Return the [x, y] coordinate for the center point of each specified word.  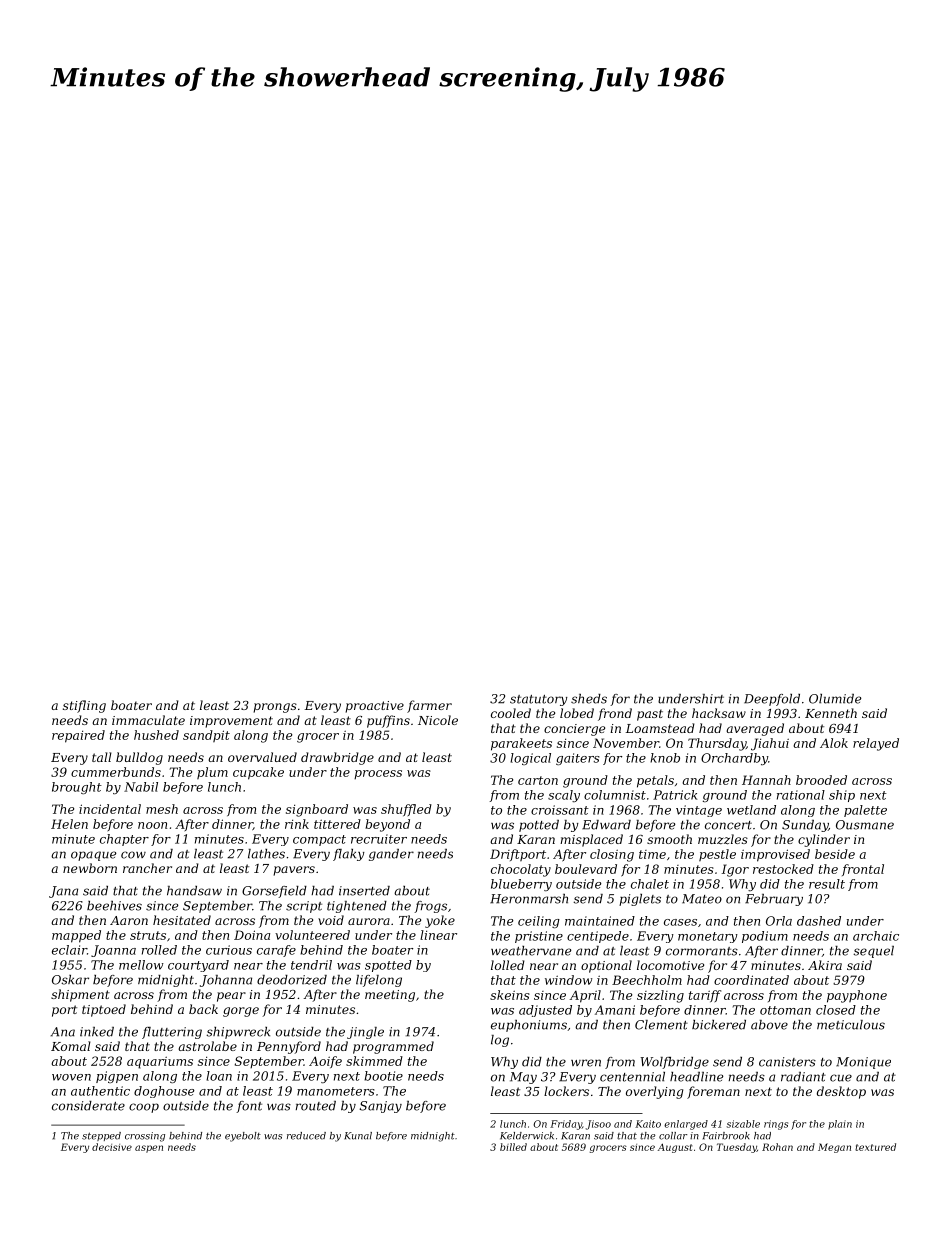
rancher [147, 868]
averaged [755, 729]
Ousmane [865, 825]
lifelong [379, 981]
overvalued [262, 757]
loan [219, 1076]
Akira [825, 965]
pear [231, 997]
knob [665, 758]
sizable [743, 1124]
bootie [383, 1076]
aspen [149, 1149]
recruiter [379, 839]
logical [530, 759]
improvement [231, 722]
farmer [429, 706]
